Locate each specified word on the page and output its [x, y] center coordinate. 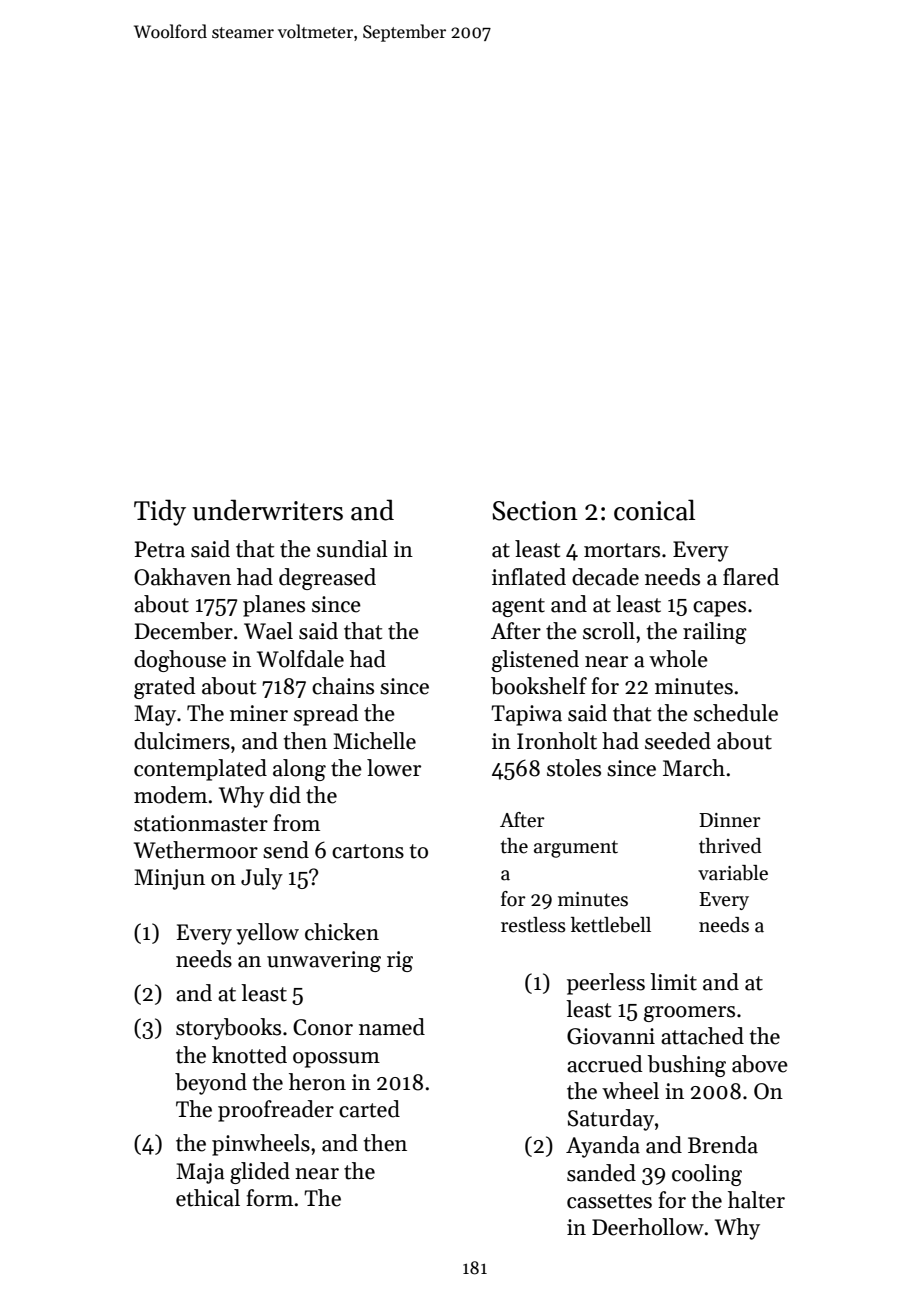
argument [576, 849]
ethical [208, 1198]
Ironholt [557, 741]
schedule [736, 713]
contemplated [200, 770]
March [694, 768]
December [184, 631]
